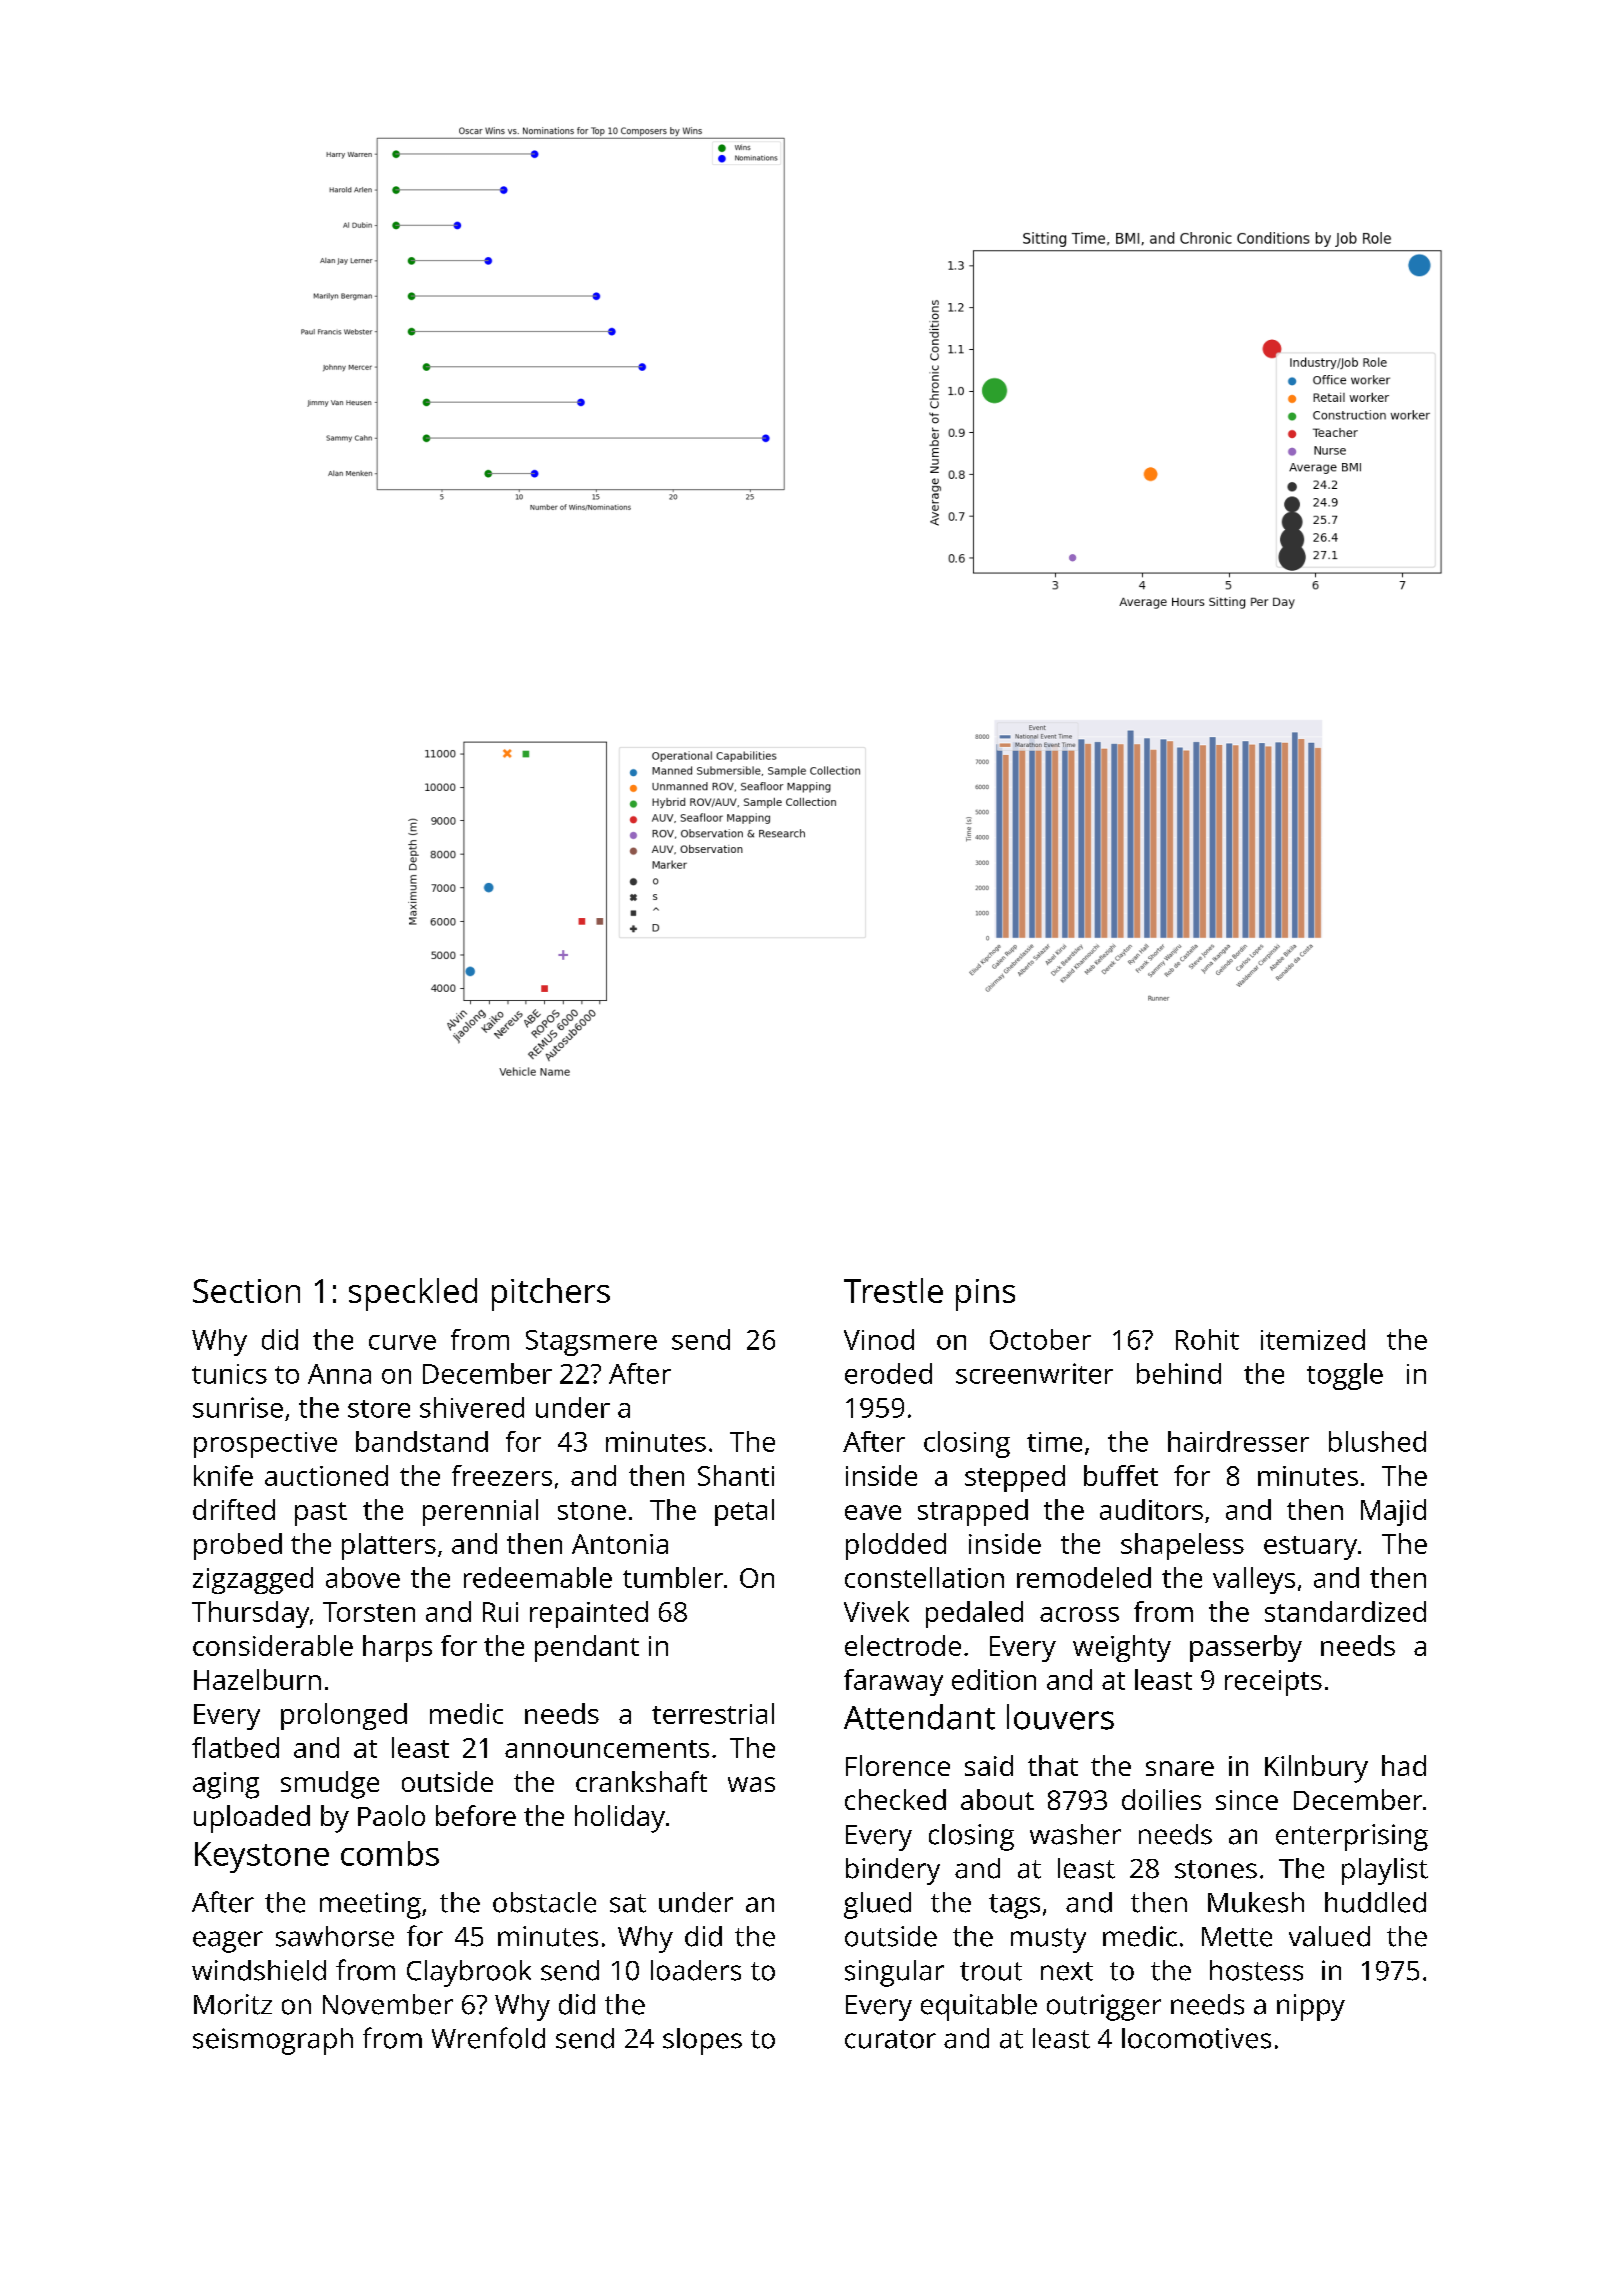  I want to click on Trestle, so click(893, 1290).
